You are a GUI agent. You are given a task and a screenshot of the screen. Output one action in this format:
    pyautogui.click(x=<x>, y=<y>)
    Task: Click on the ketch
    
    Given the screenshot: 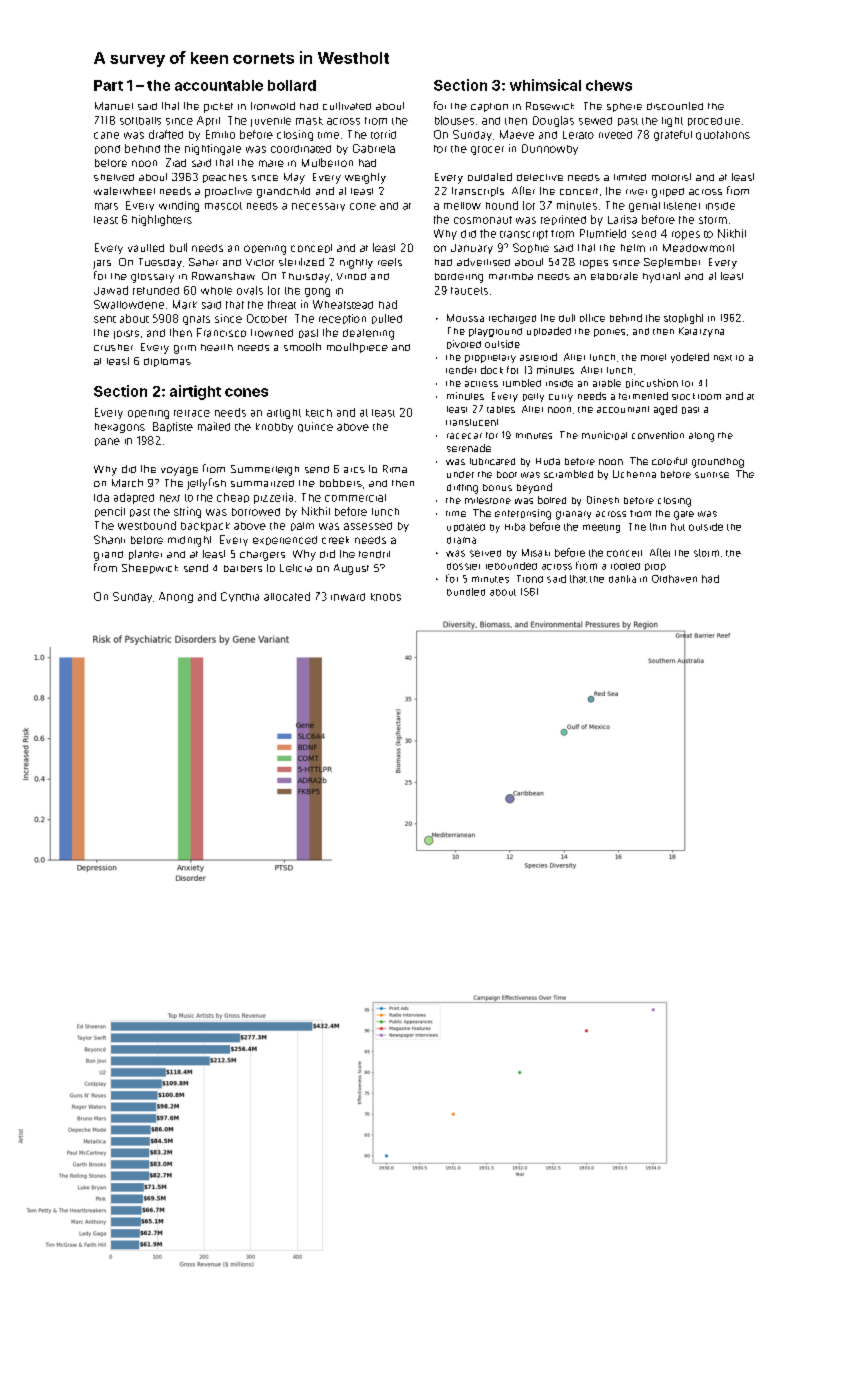 What is the action you would take?
    pyautogui.click(x=319, y=413)
